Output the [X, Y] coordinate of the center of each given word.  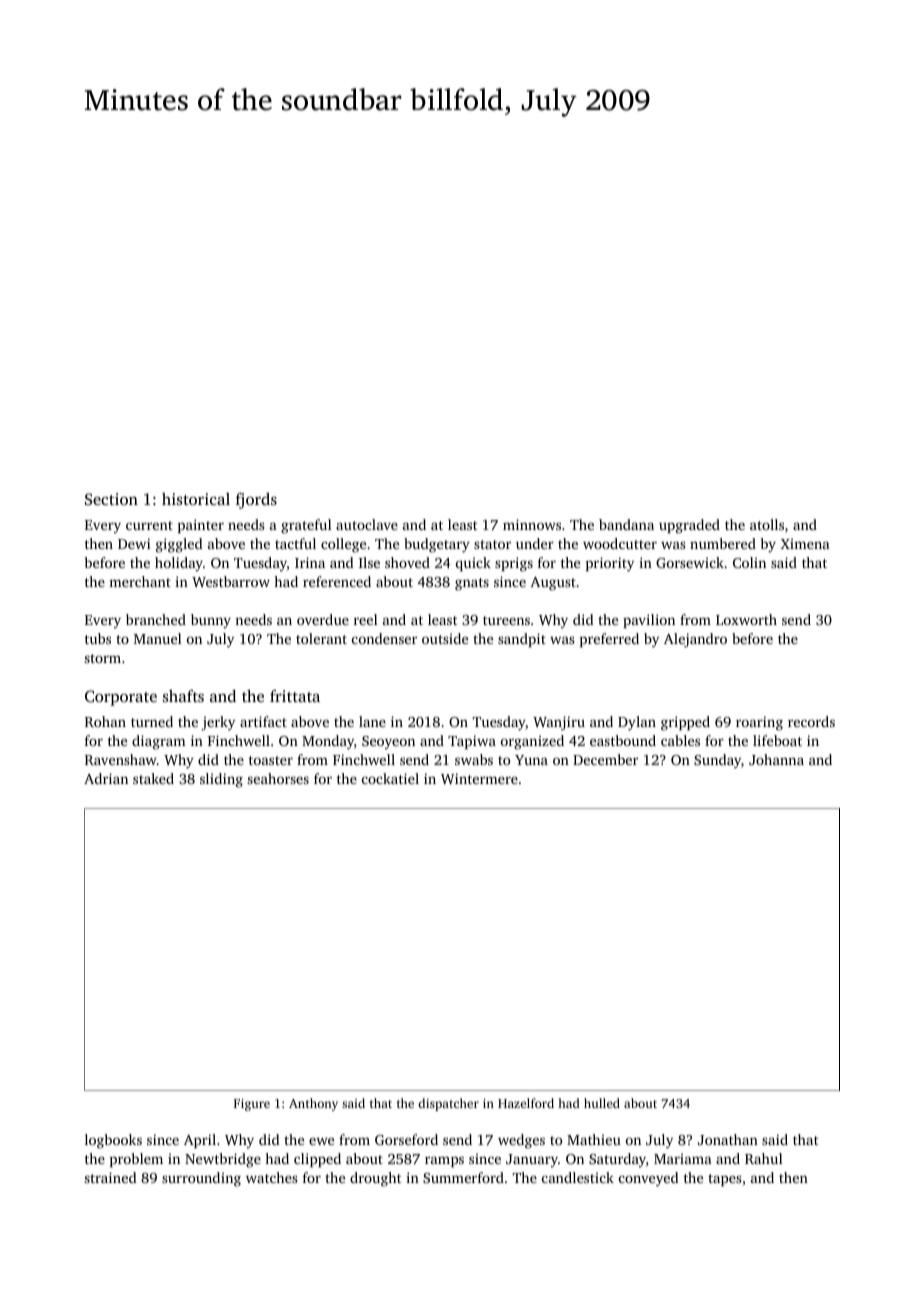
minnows [532, 524]
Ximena [805, 543]
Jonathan [728, 1139]
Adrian [106, 778]
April [200, 1141]
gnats [472, 584]
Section [111, 499]
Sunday [717, 761]
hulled [602, 1103]
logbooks [113, 1141]
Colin [749, 562]
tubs [98, 638]
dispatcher [448, 1104]
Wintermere [479, 778]
